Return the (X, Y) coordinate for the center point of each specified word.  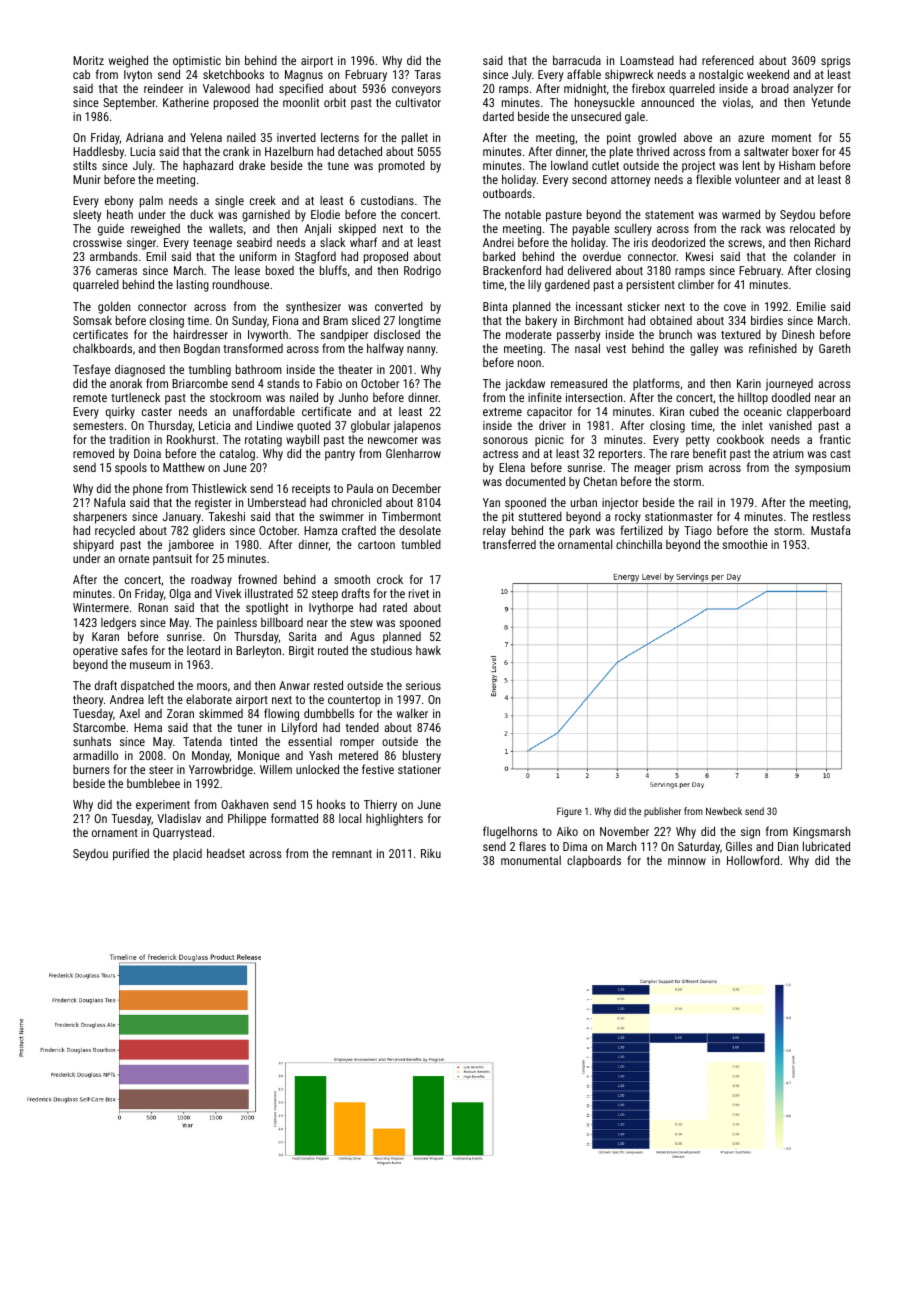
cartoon (376, 545)
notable (523, 214)
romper (357, 744)
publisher (662, 812)
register (213, 504)
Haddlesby (98, 152)
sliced (366, 320)
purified (131, 854)
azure (751, 138)
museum (150, 665)
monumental (531, 860)
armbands (114, 256)
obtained (671, 320)
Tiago (698, 532)
